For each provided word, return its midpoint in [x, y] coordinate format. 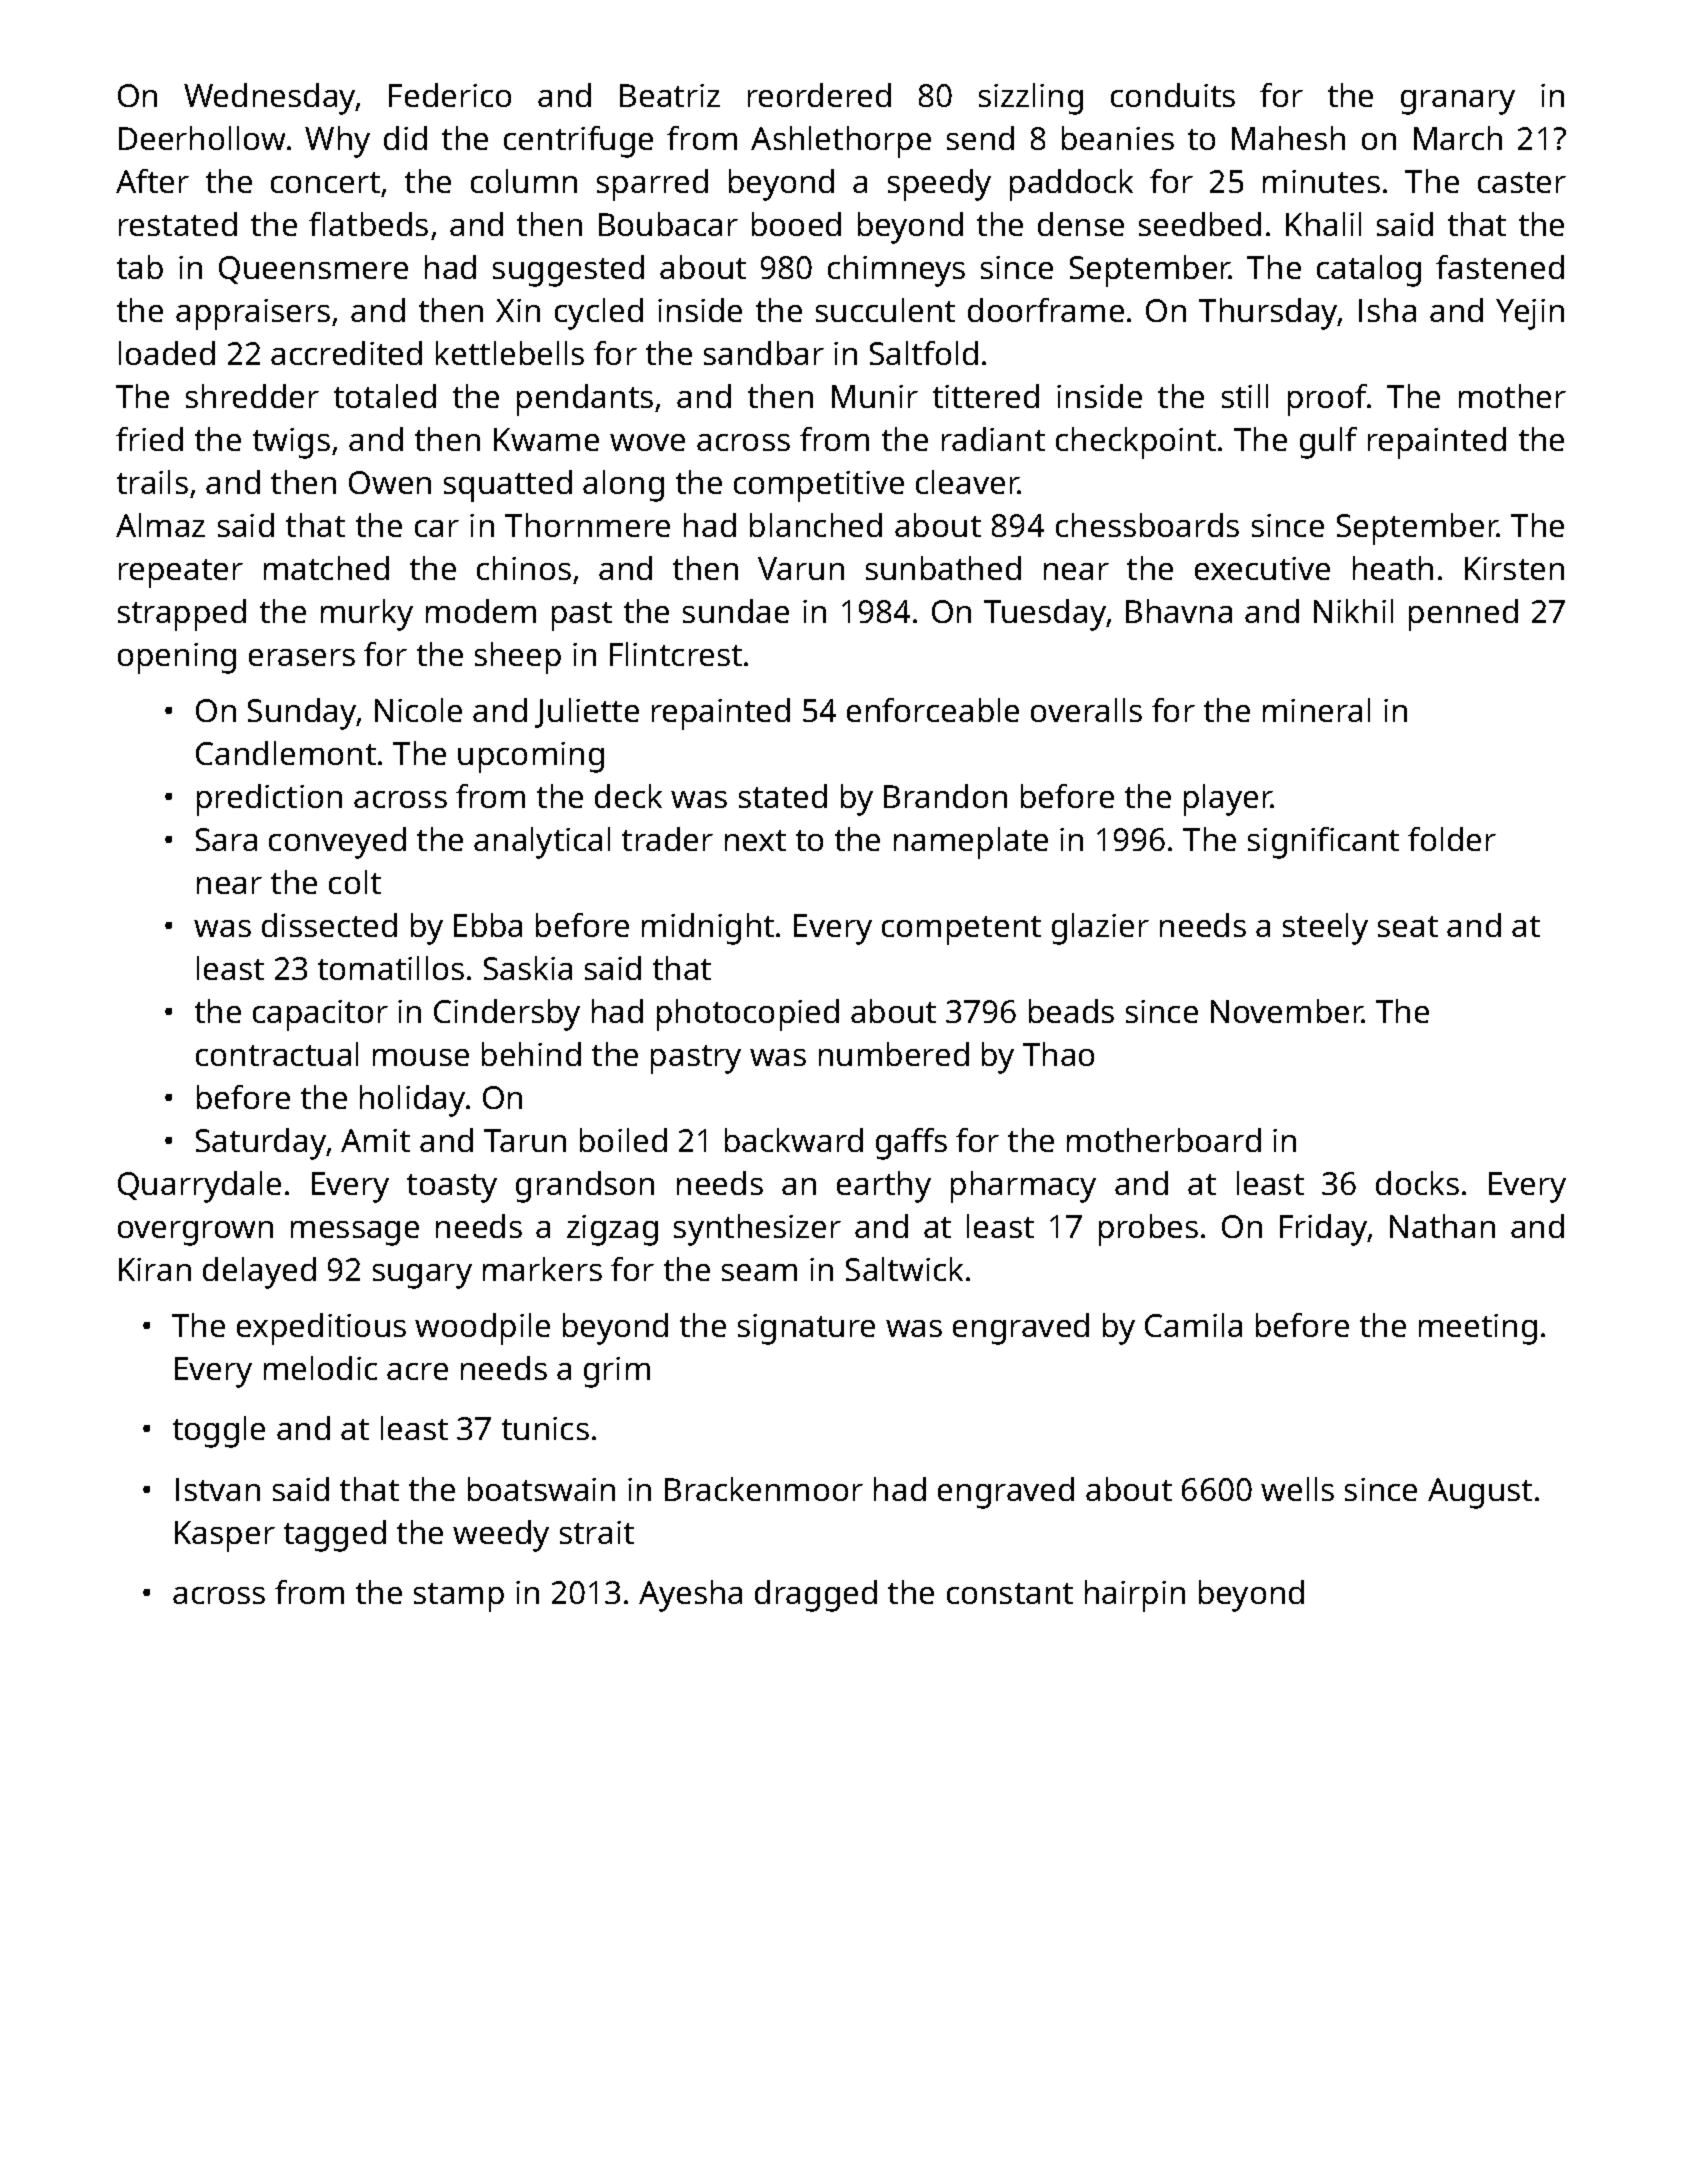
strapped [182, 615]
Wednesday [270, 99]
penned [1463, 615]
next [755, 840]
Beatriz [670, 95]
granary [1458, 102]
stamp [459, 1597]
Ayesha [690, 1596]
